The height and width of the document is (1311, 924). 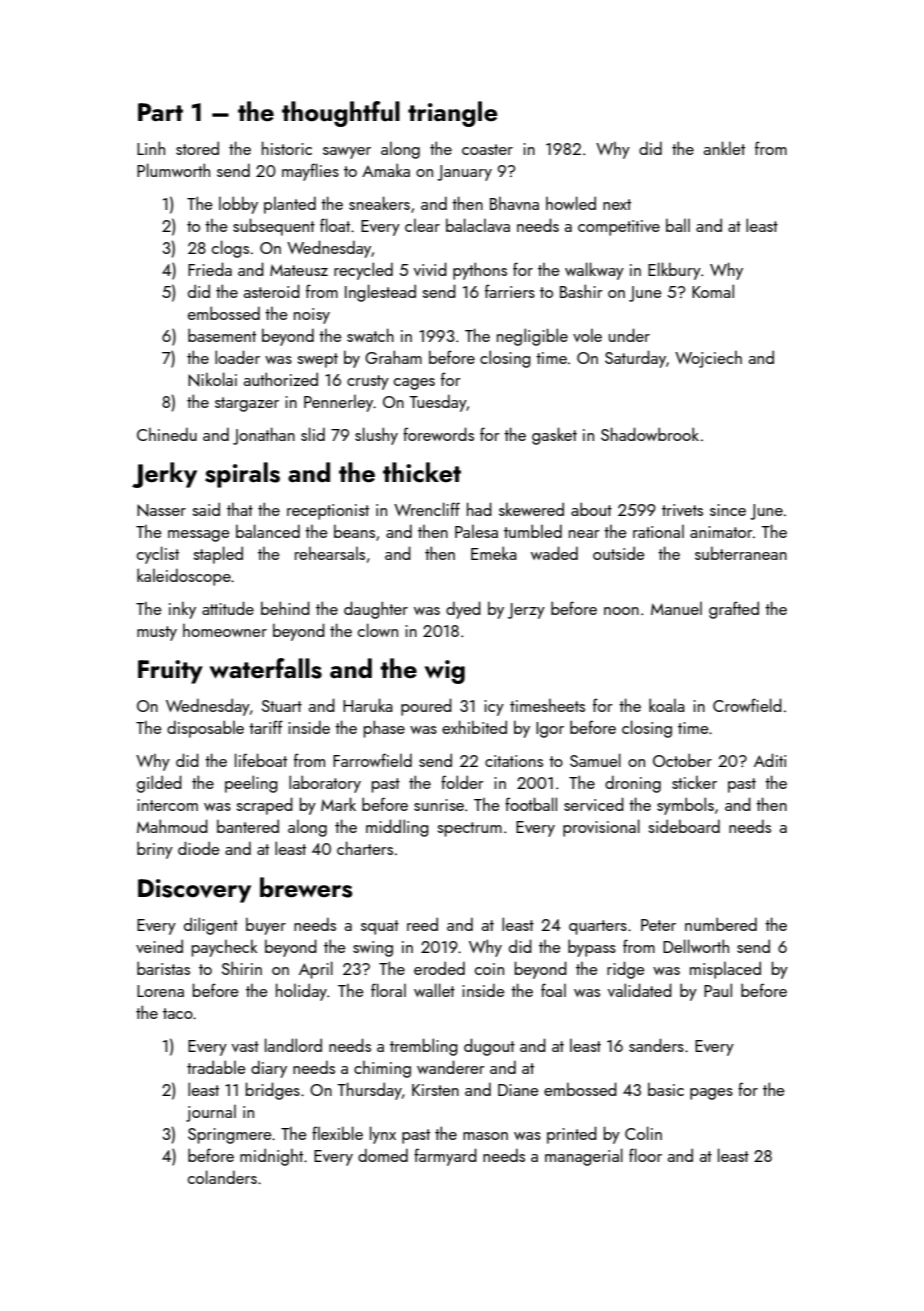 I want to click on Jerzy, so click(x=526, y=611).
